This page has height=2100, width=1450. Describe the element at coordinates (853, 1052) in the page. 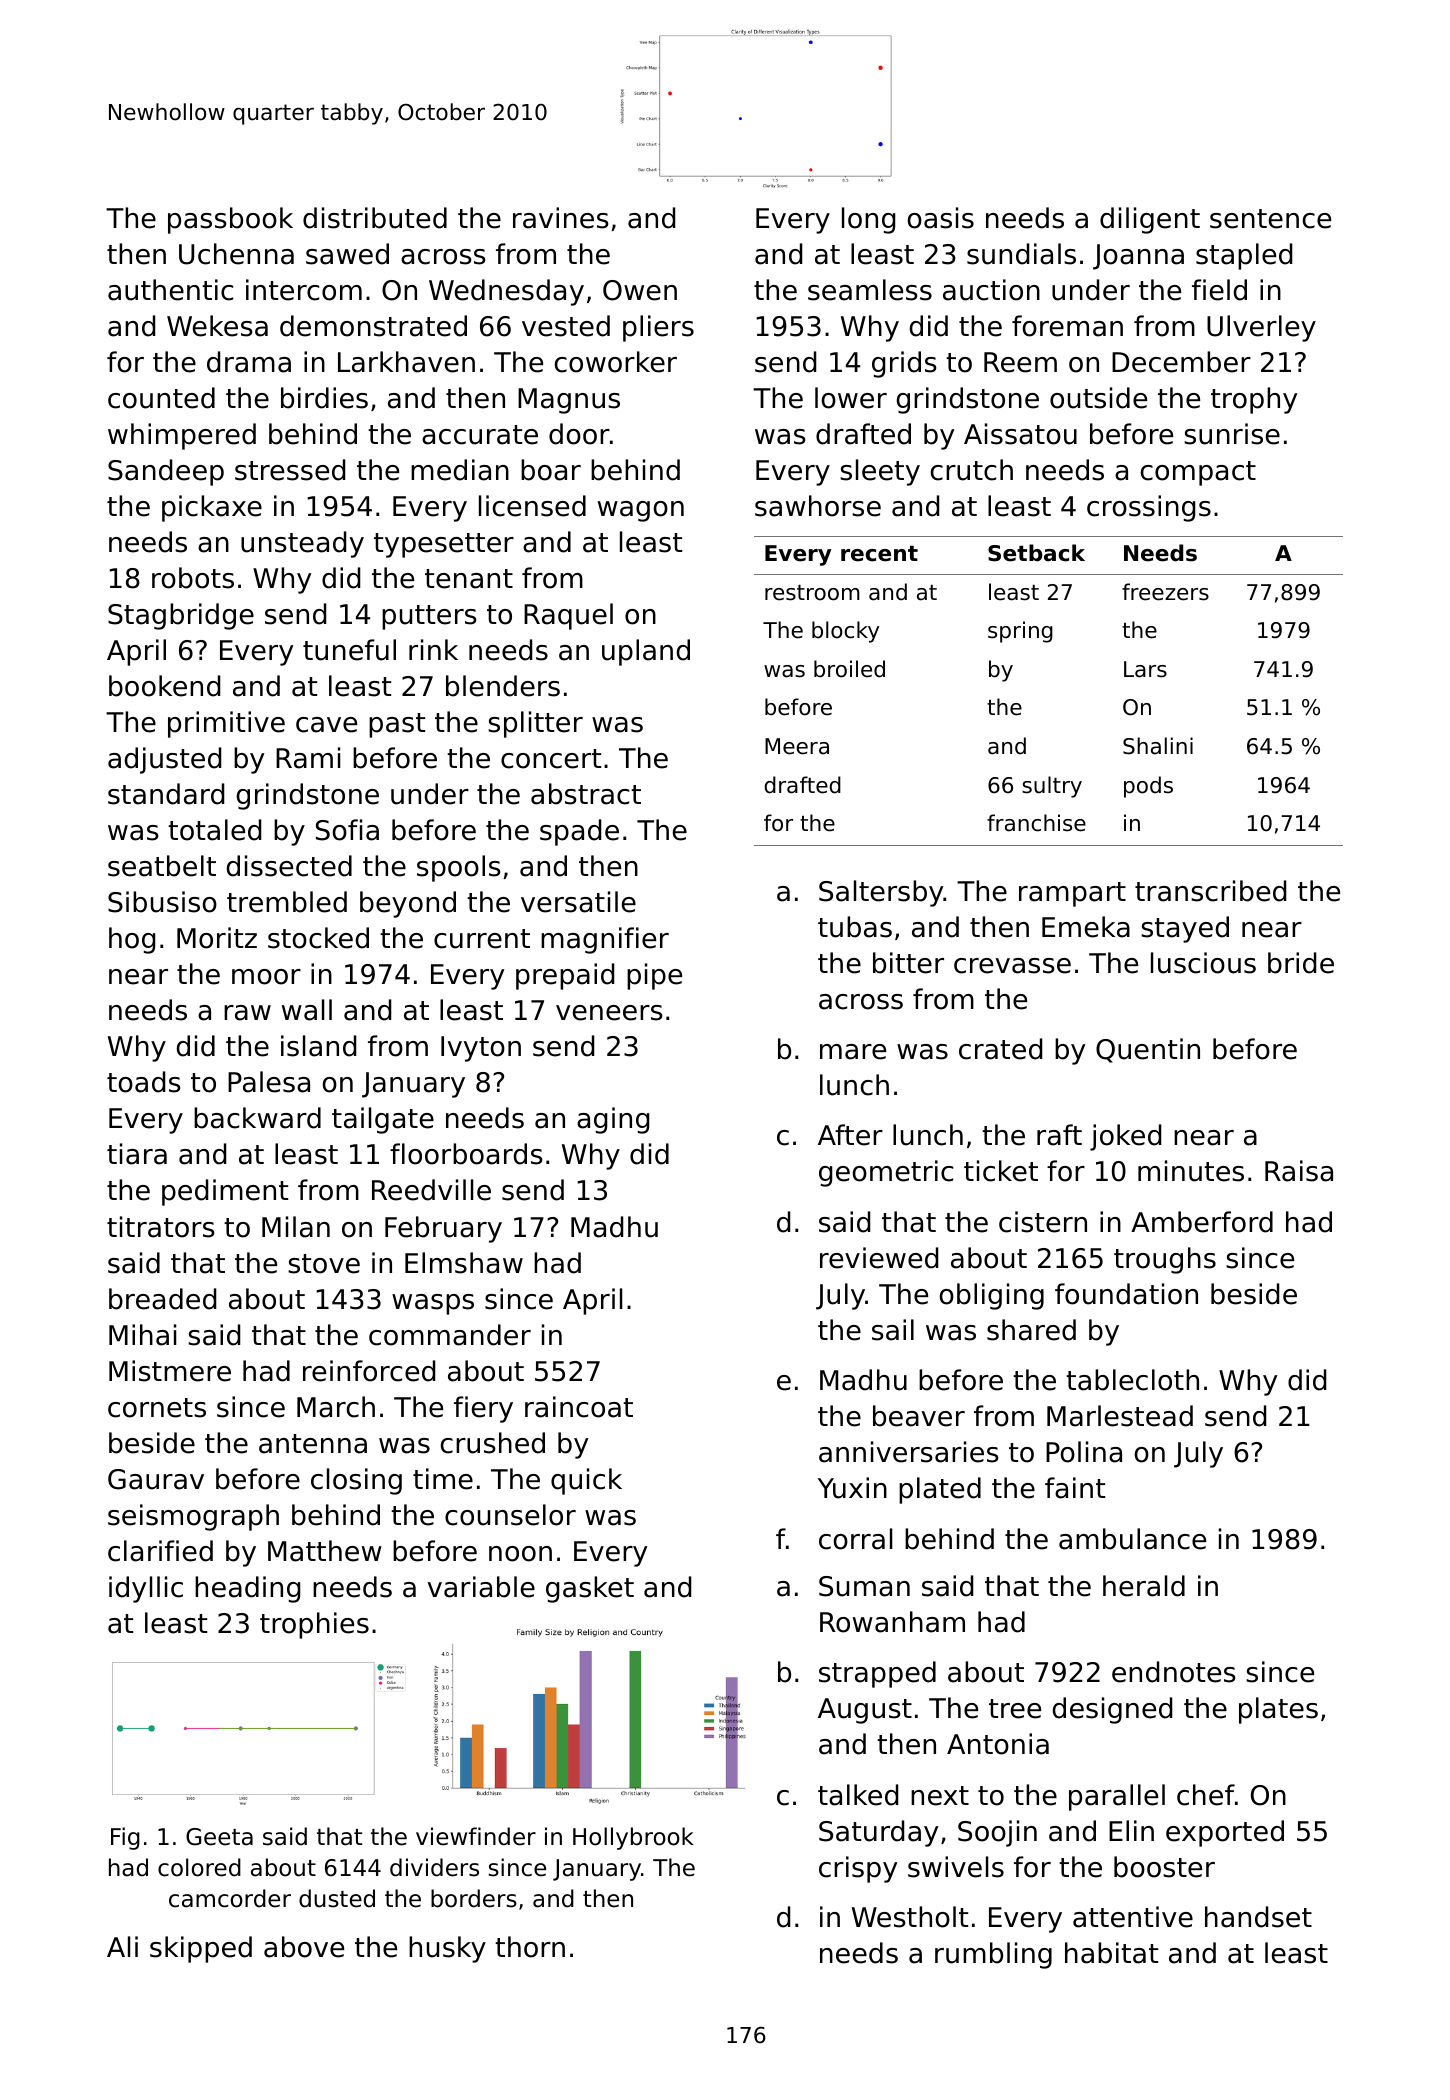

I see `mare` at that location.
